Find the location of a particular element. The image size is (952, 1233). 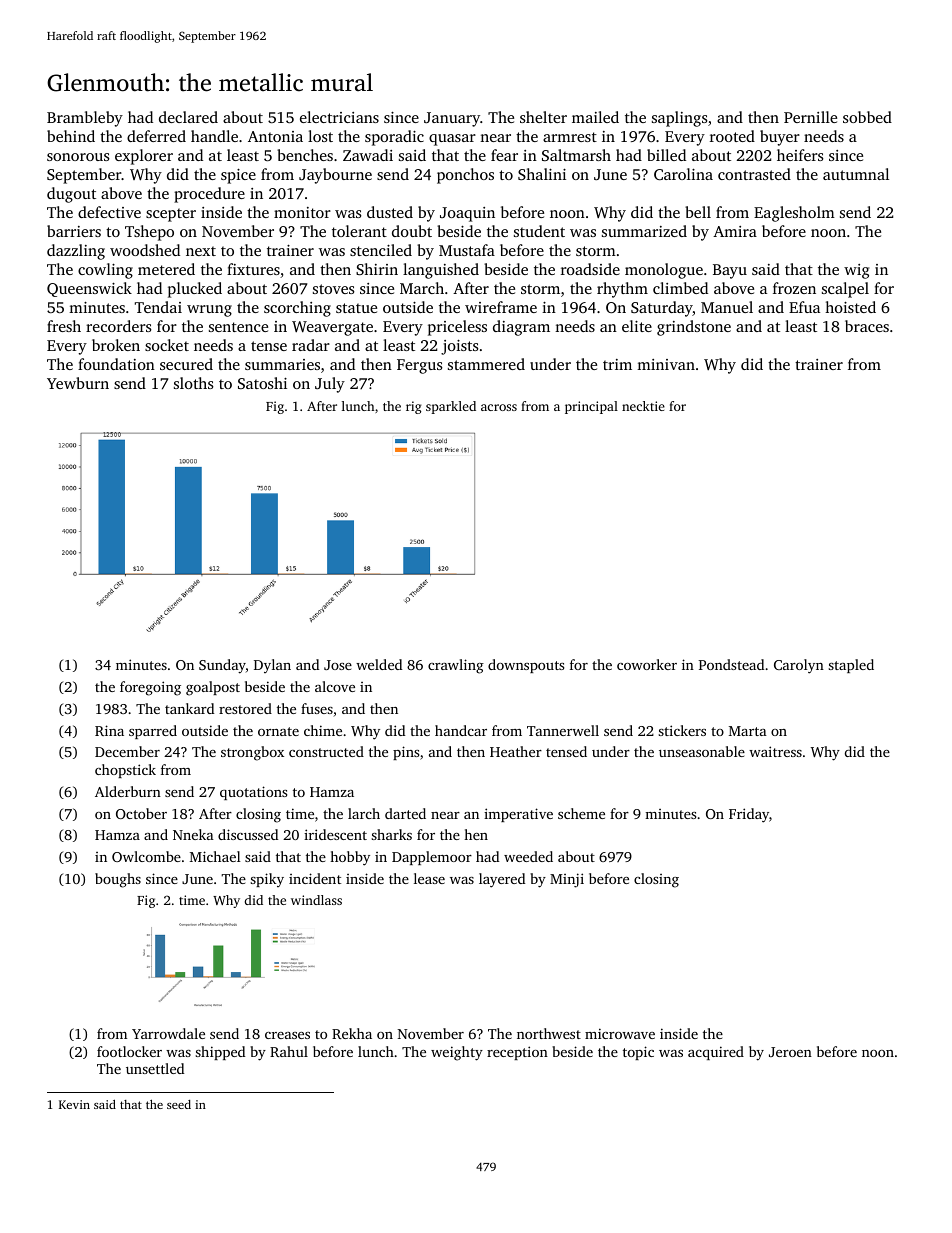

Yarrowdale is located at coordinates (168, 1033).
